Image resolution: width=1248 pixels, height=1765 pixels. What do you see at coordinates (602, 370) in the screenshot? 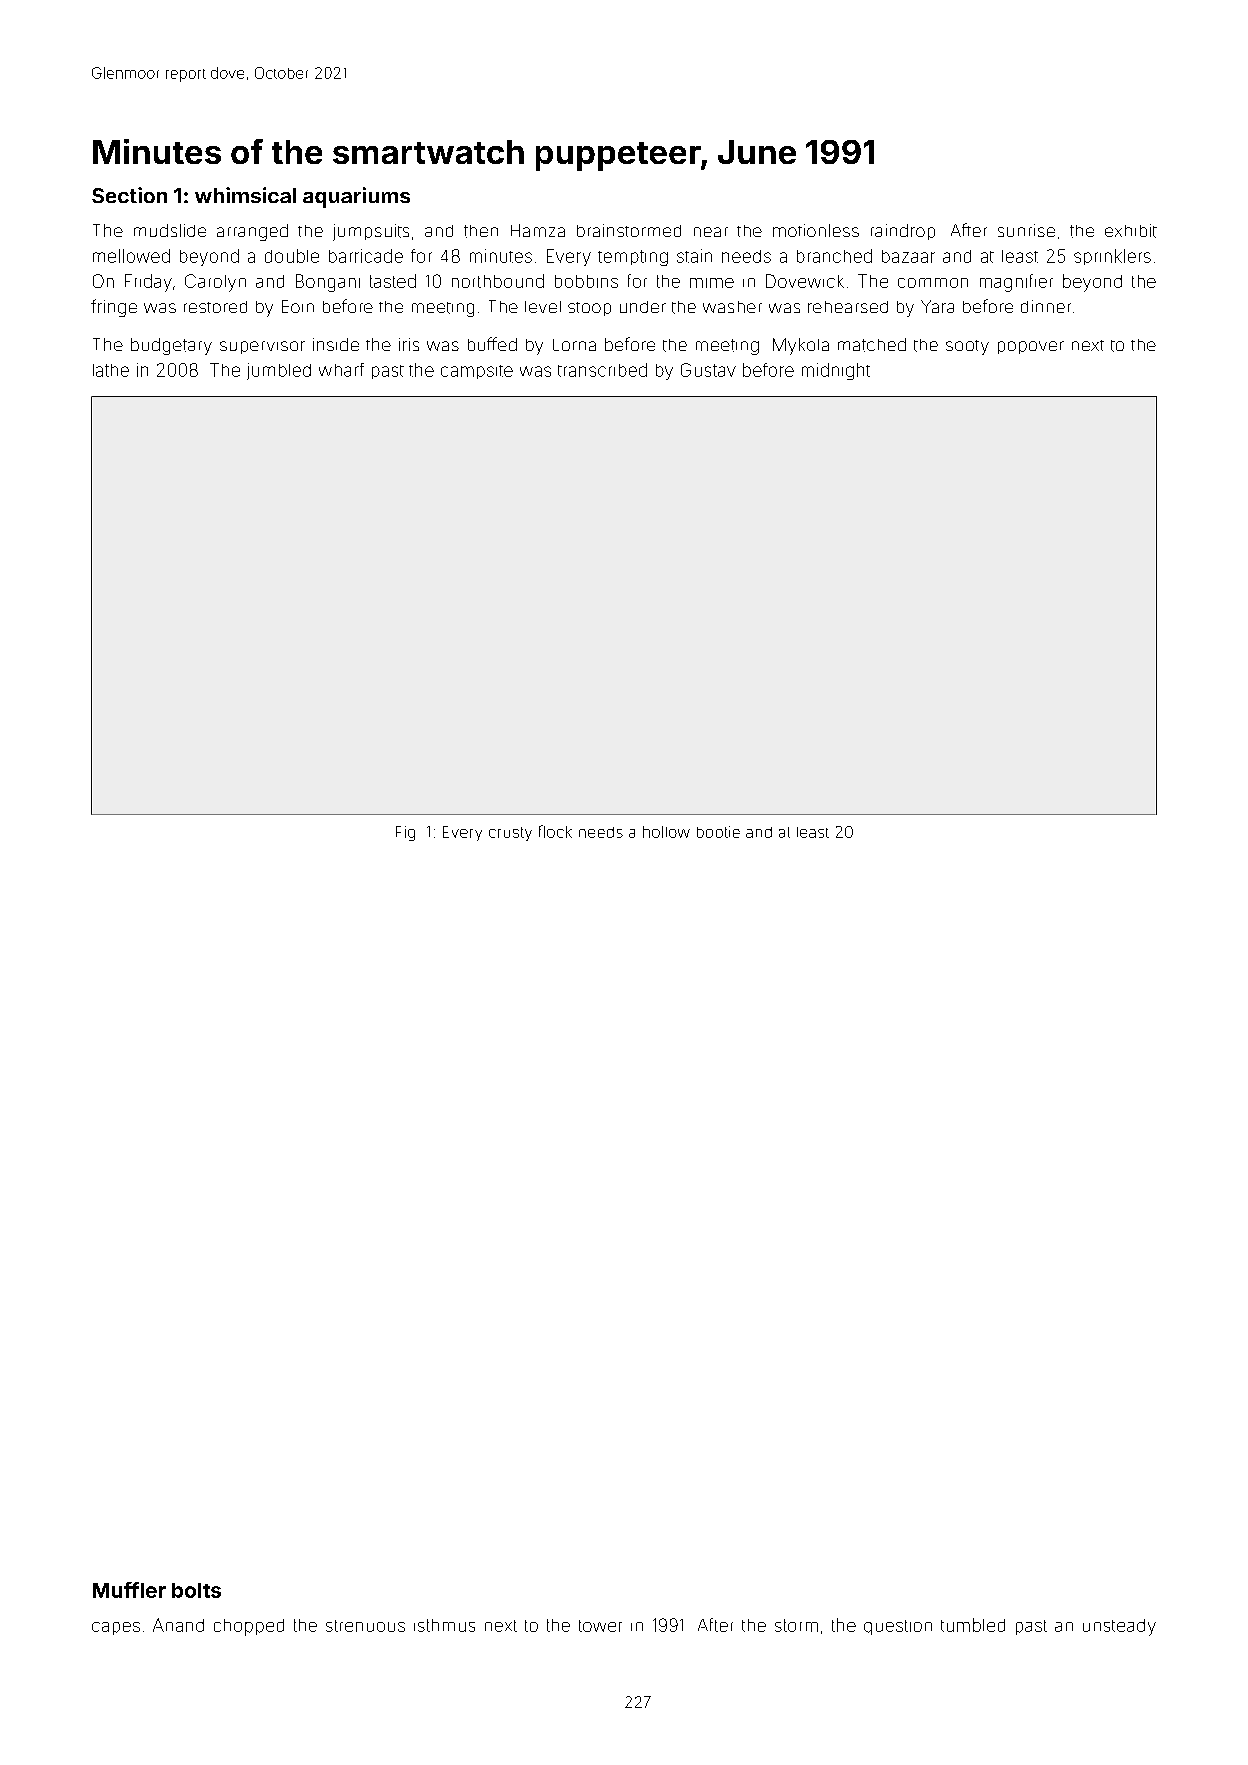
I see `transcribed` at bounding box center [602, 370].
